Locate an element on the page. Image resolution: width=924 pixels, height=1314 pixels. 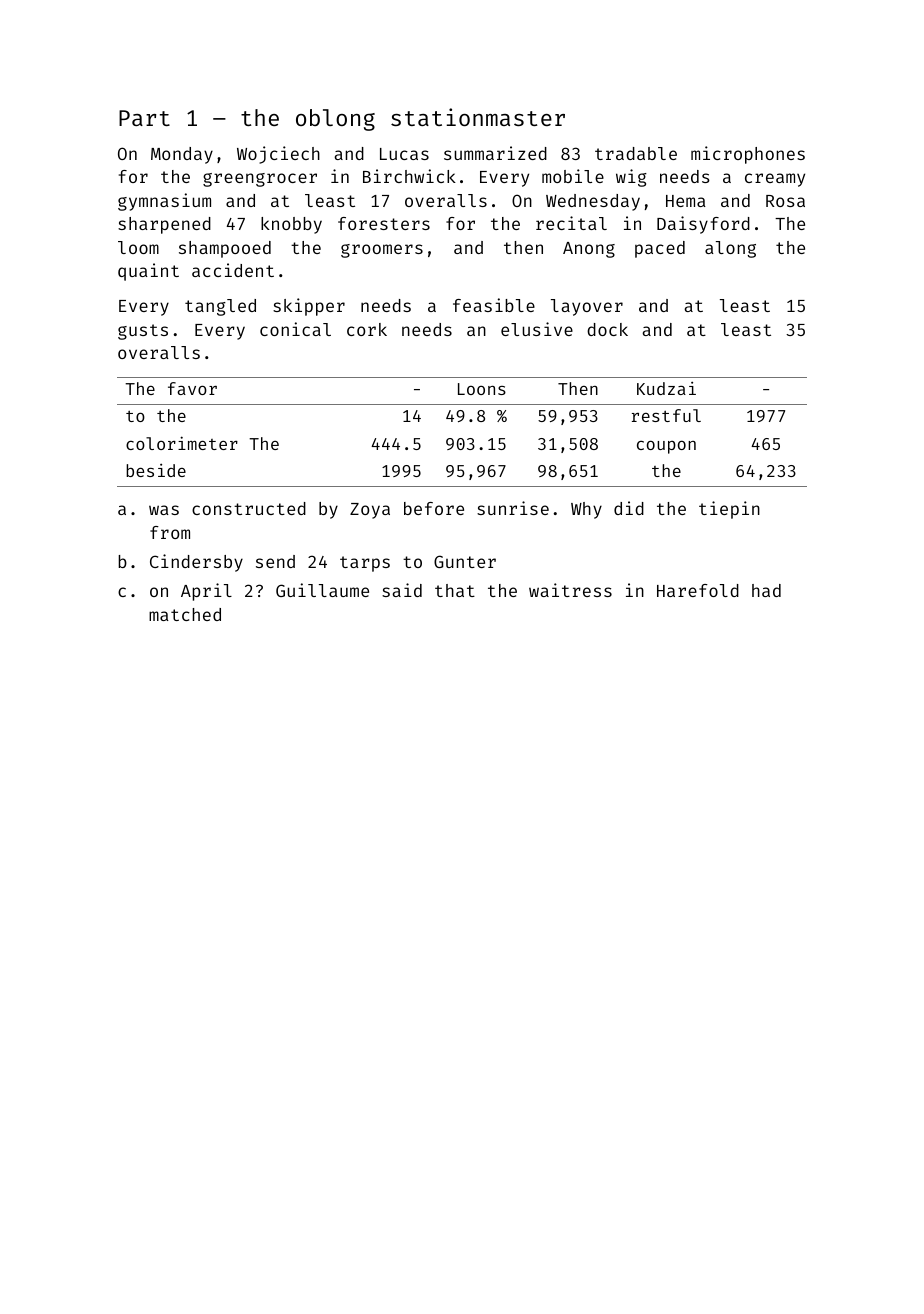
tiepin is located at coordinates (729, 510).
